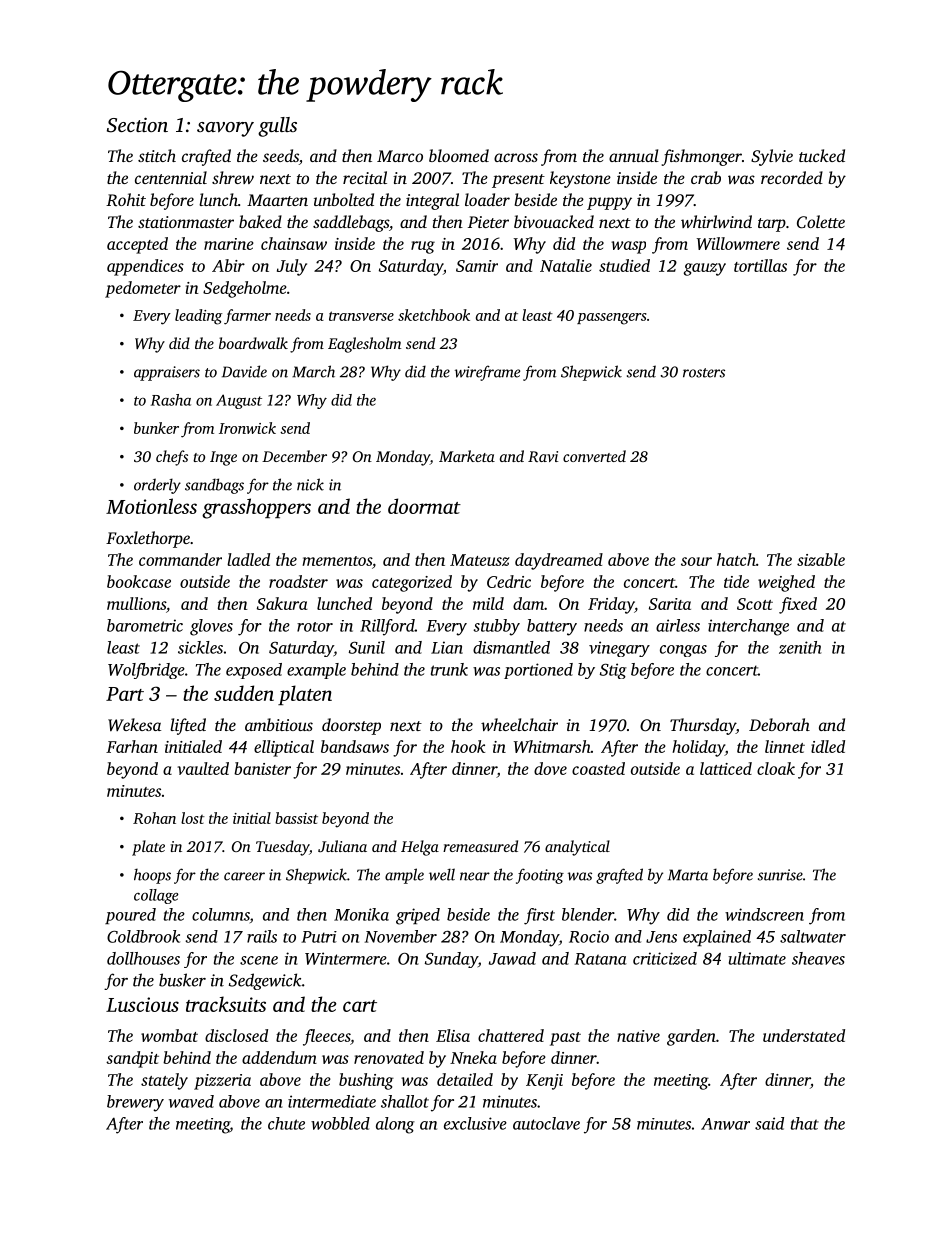 This screenshot has height=1233, width=952. Describe the element at coordinates (716, 221) in the screenshot. I see `whirlwind` at that location.
